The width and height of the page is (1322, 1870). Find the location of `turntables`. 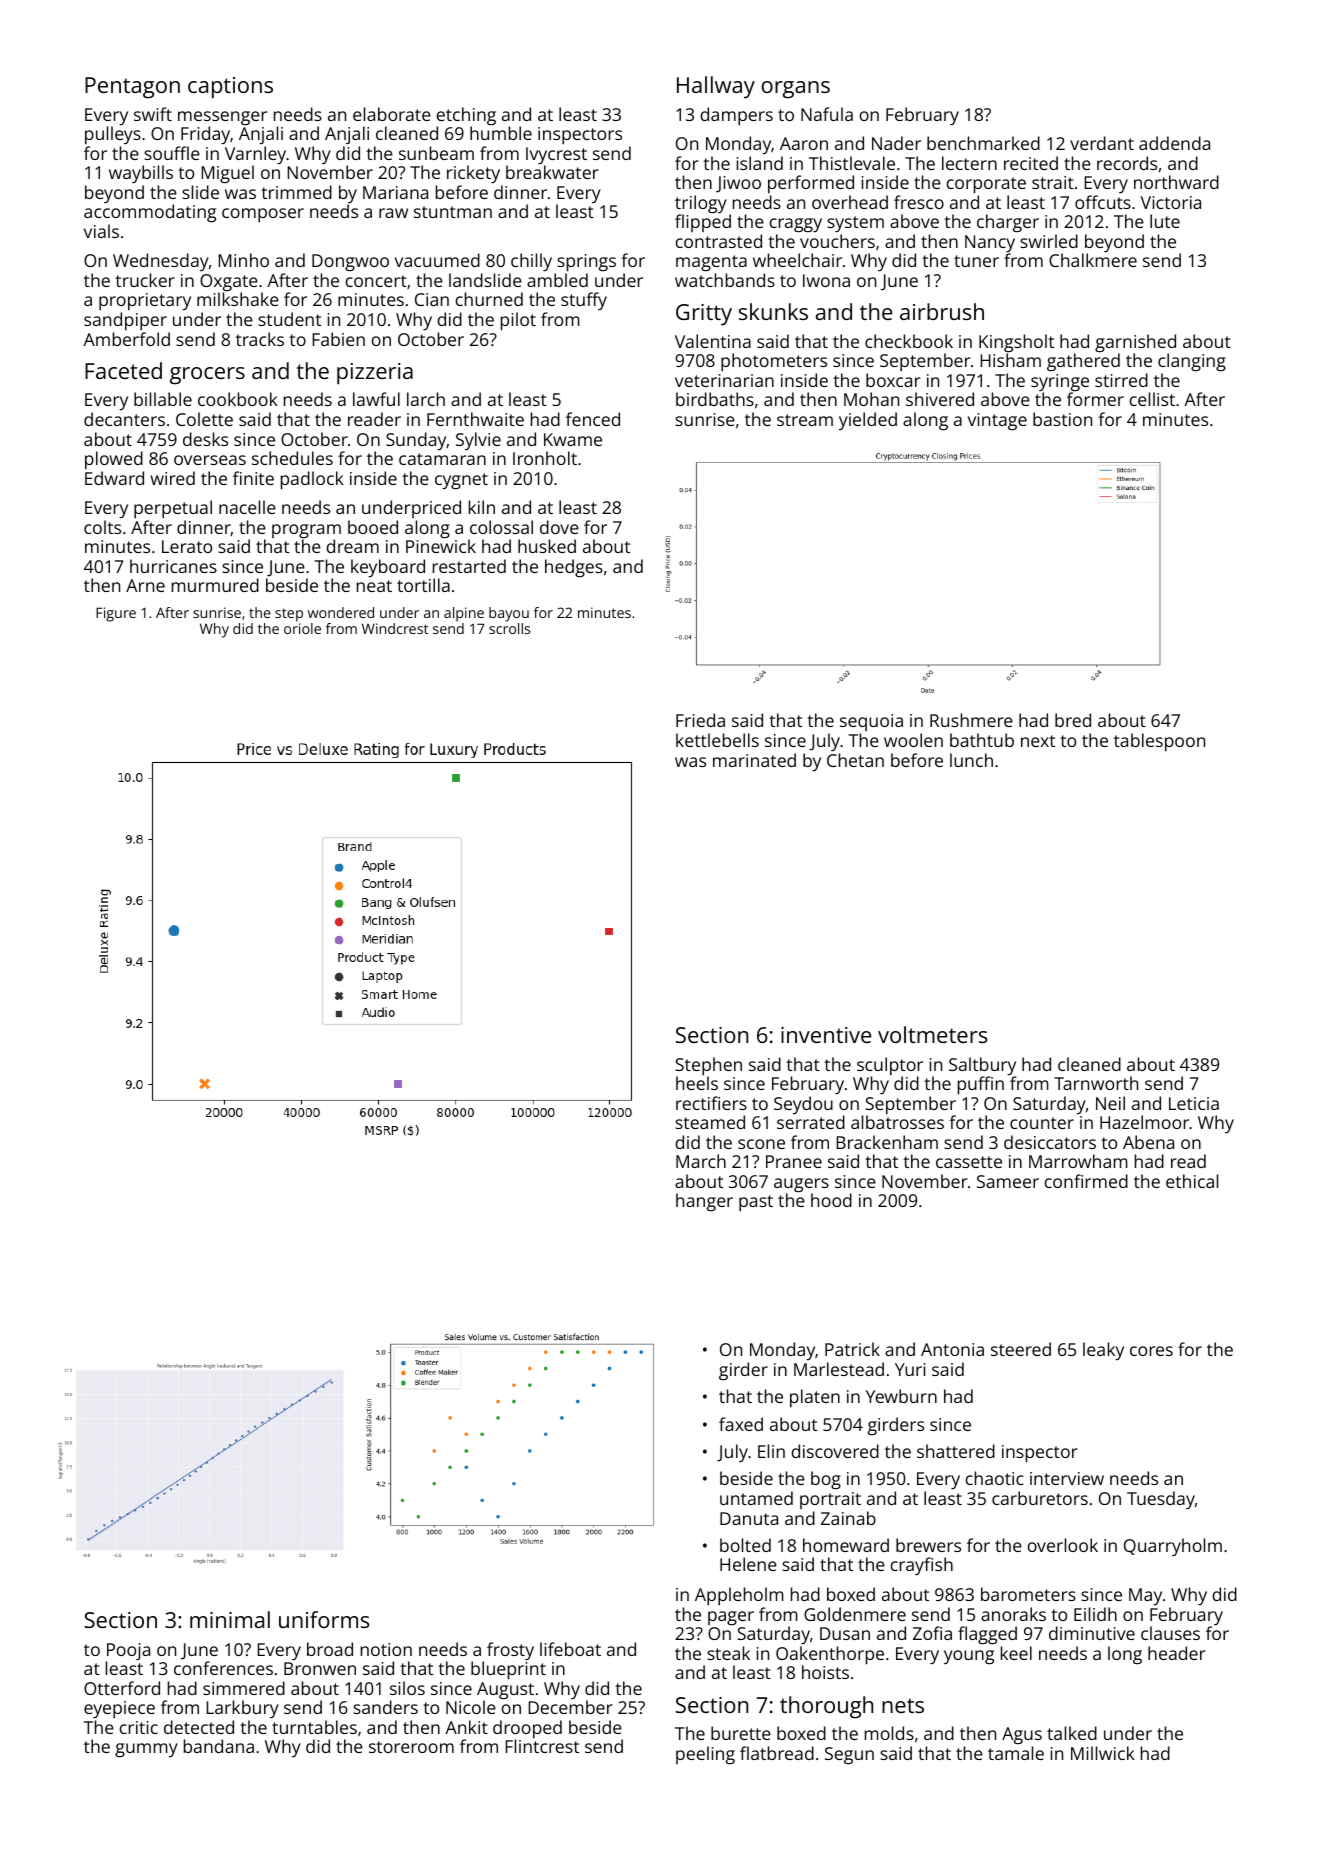

turntables is located at coordinates (314, 1727).
